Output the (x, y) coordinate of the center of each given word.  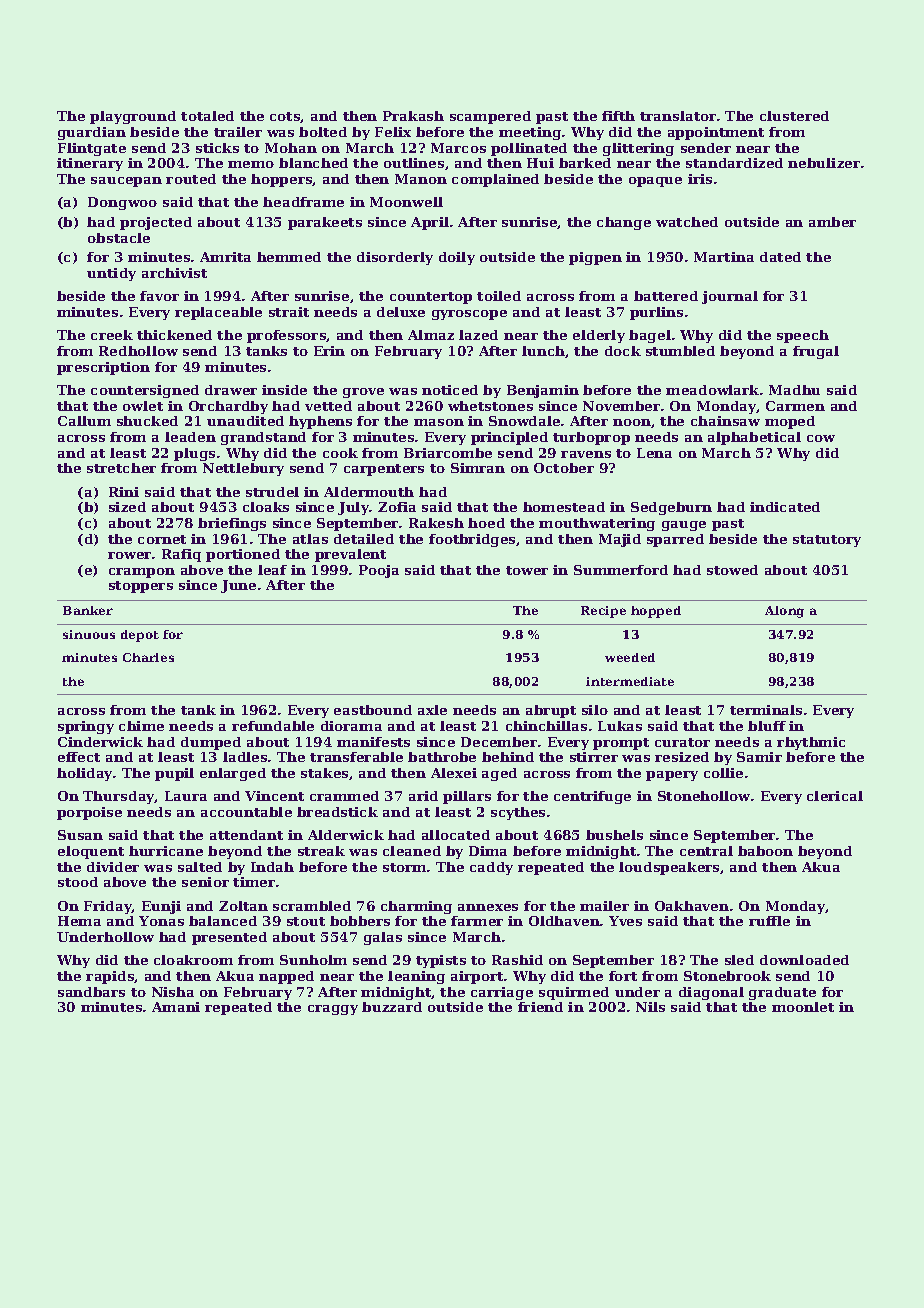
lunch (543, 351)
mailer (604, 906)
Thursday (119, 797)
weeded (630, 657)
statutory (827, 541)
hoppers (282, 180)
